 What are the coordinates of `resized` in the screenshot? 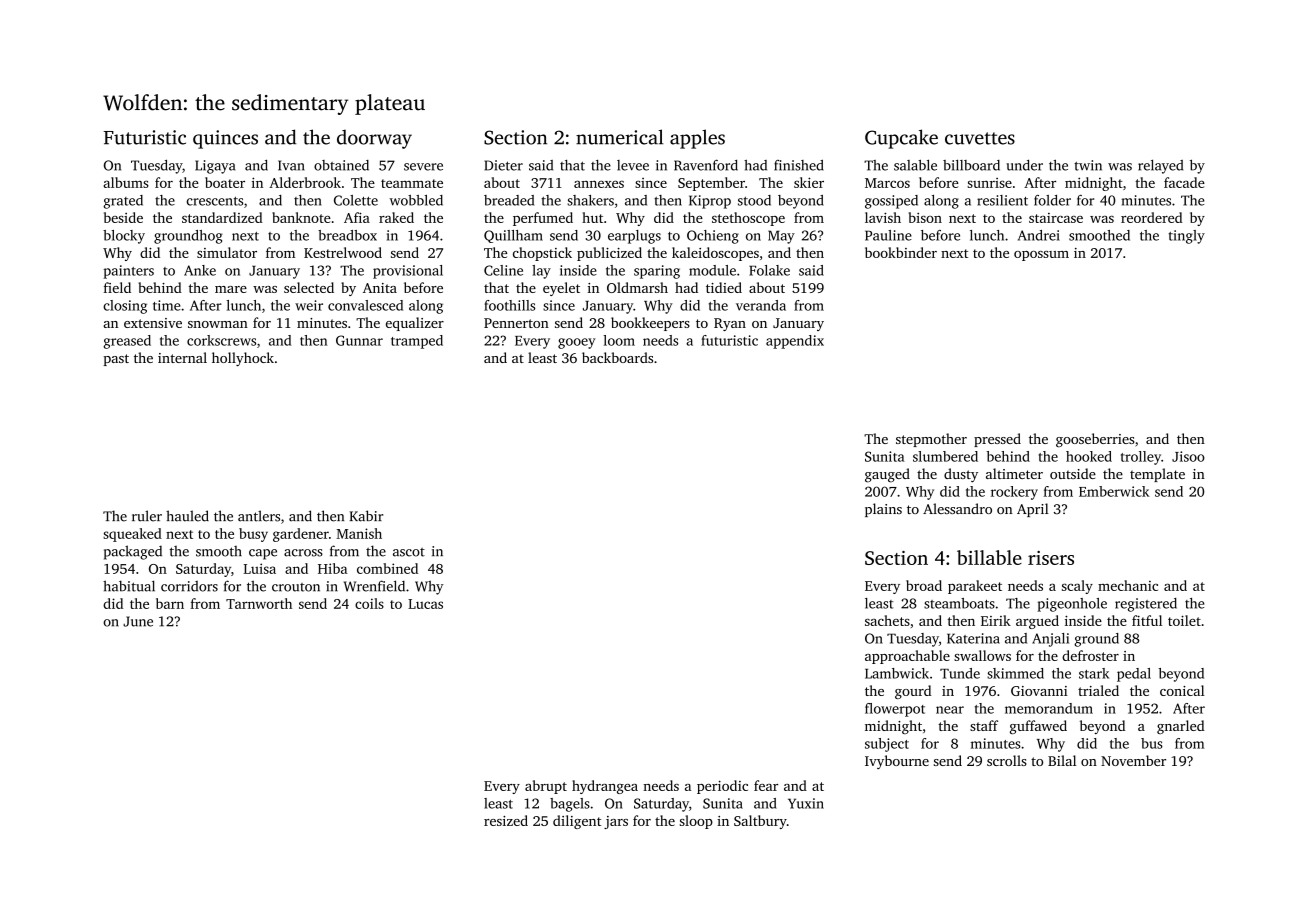 It's located at (506, 820).
